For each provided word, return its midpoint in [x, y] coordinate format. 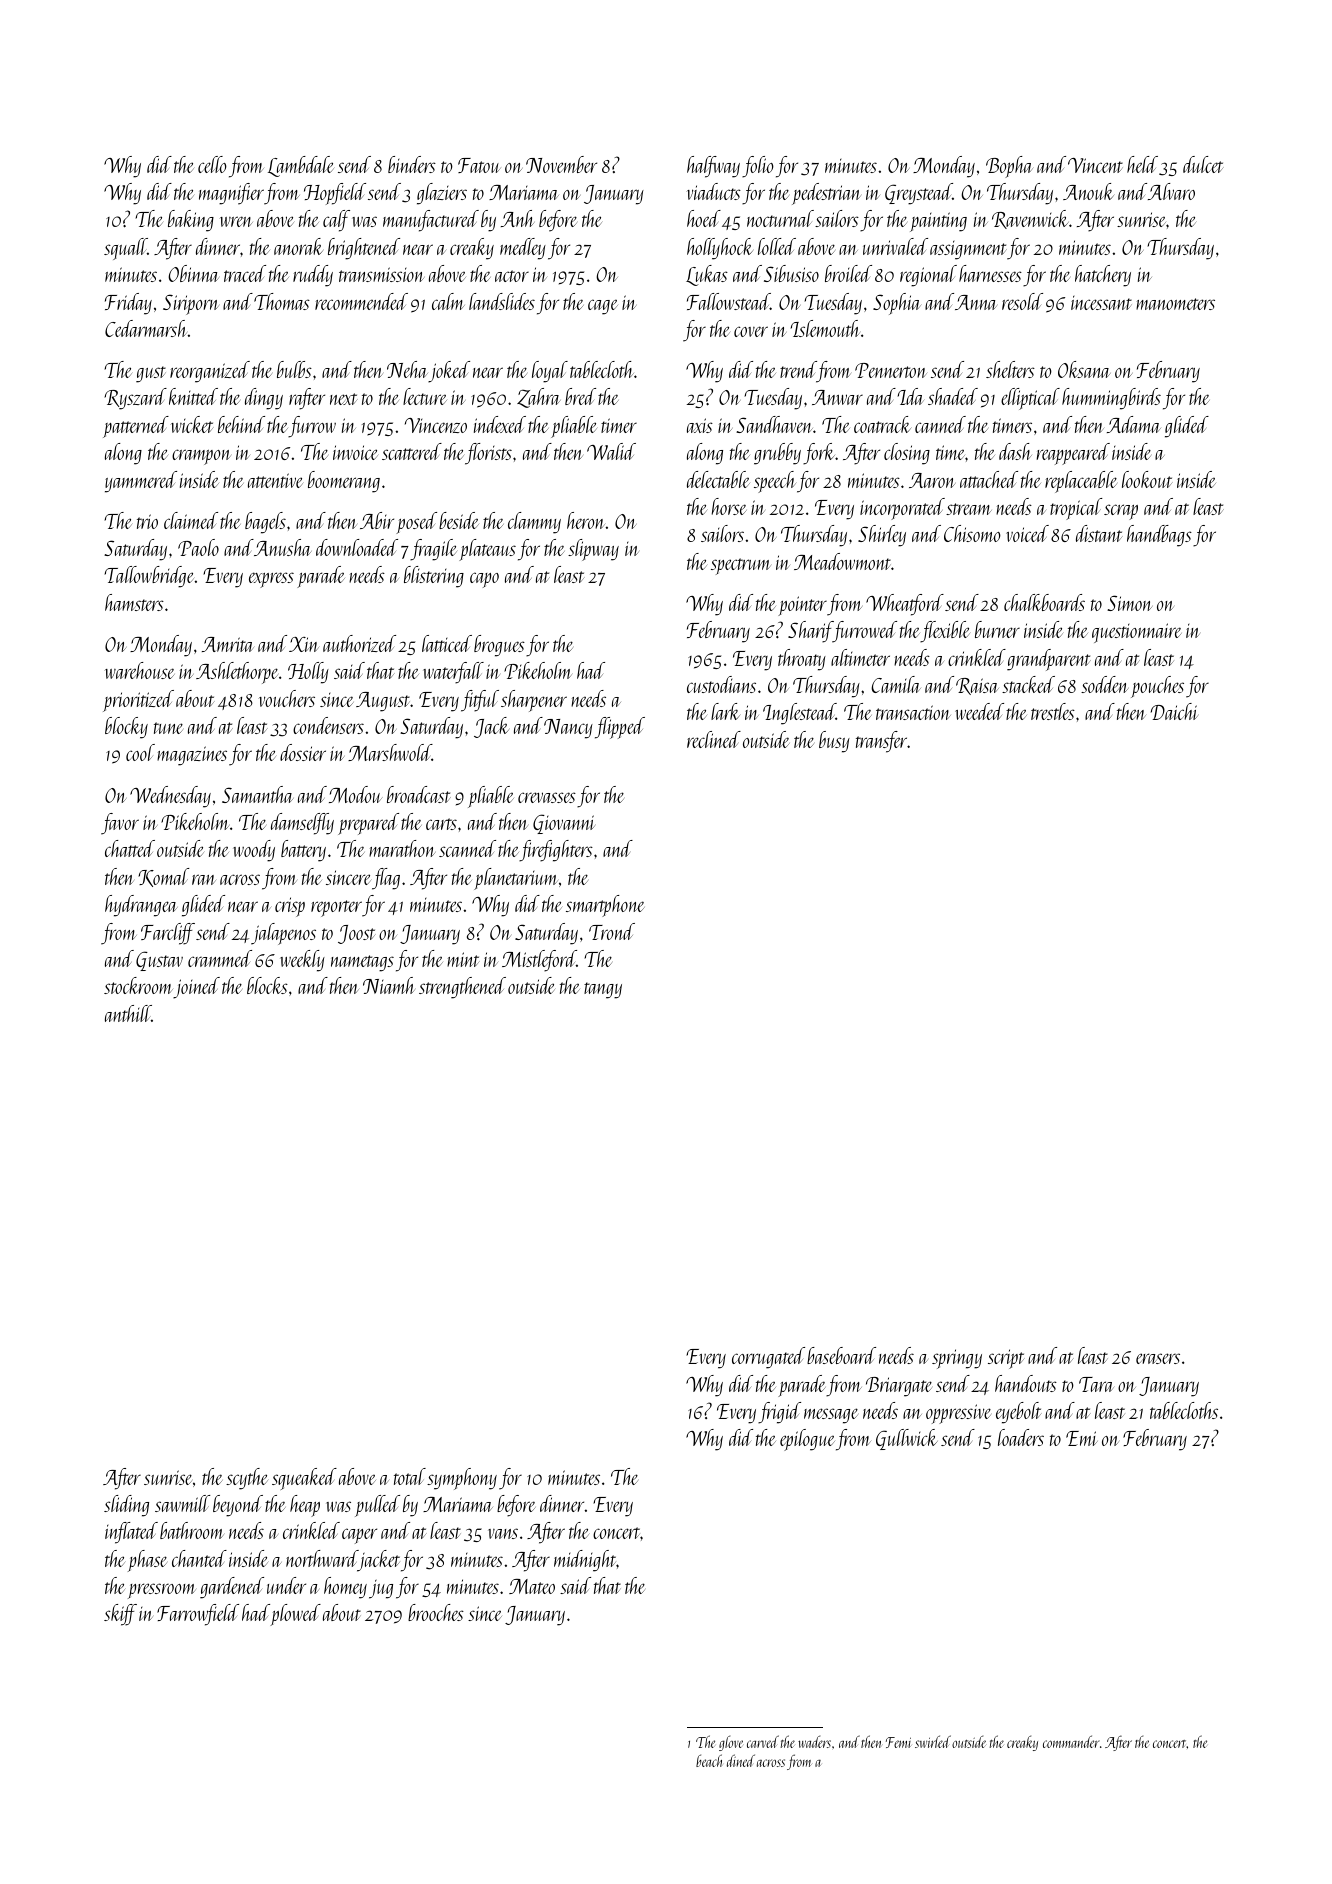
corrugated [768, 1358]
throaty [802, 660]
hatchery [1103, 276]
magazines [192, 756]
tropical [1076, 509]
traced [245, 273]
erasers [1158, 1358]
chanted [199, 1558]
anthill [128, 1013]
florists [488, 454]
